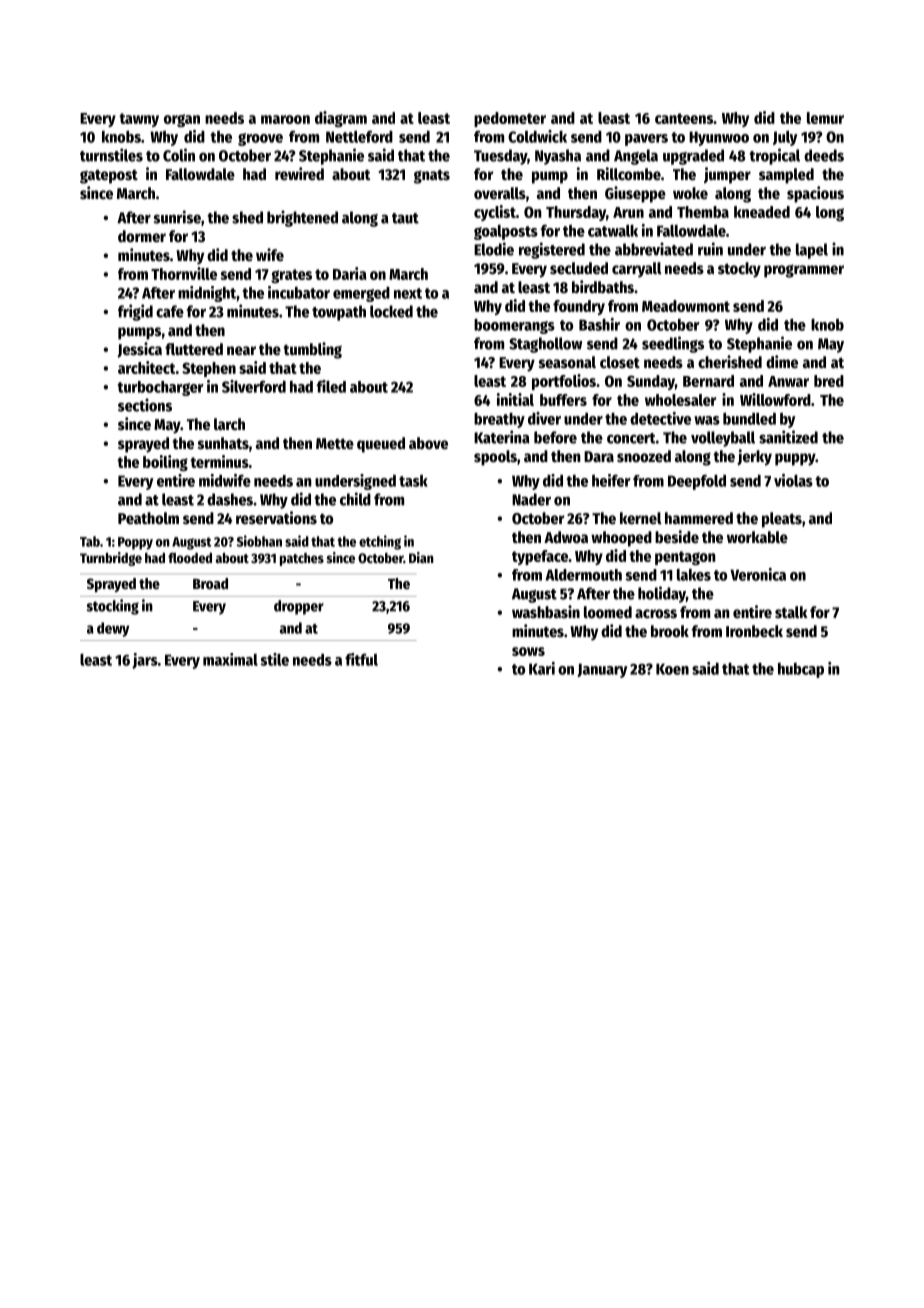  What do you see at coordinates (801, 670) in the page?
I see `hubcap` at bounding box center [801, 670].
